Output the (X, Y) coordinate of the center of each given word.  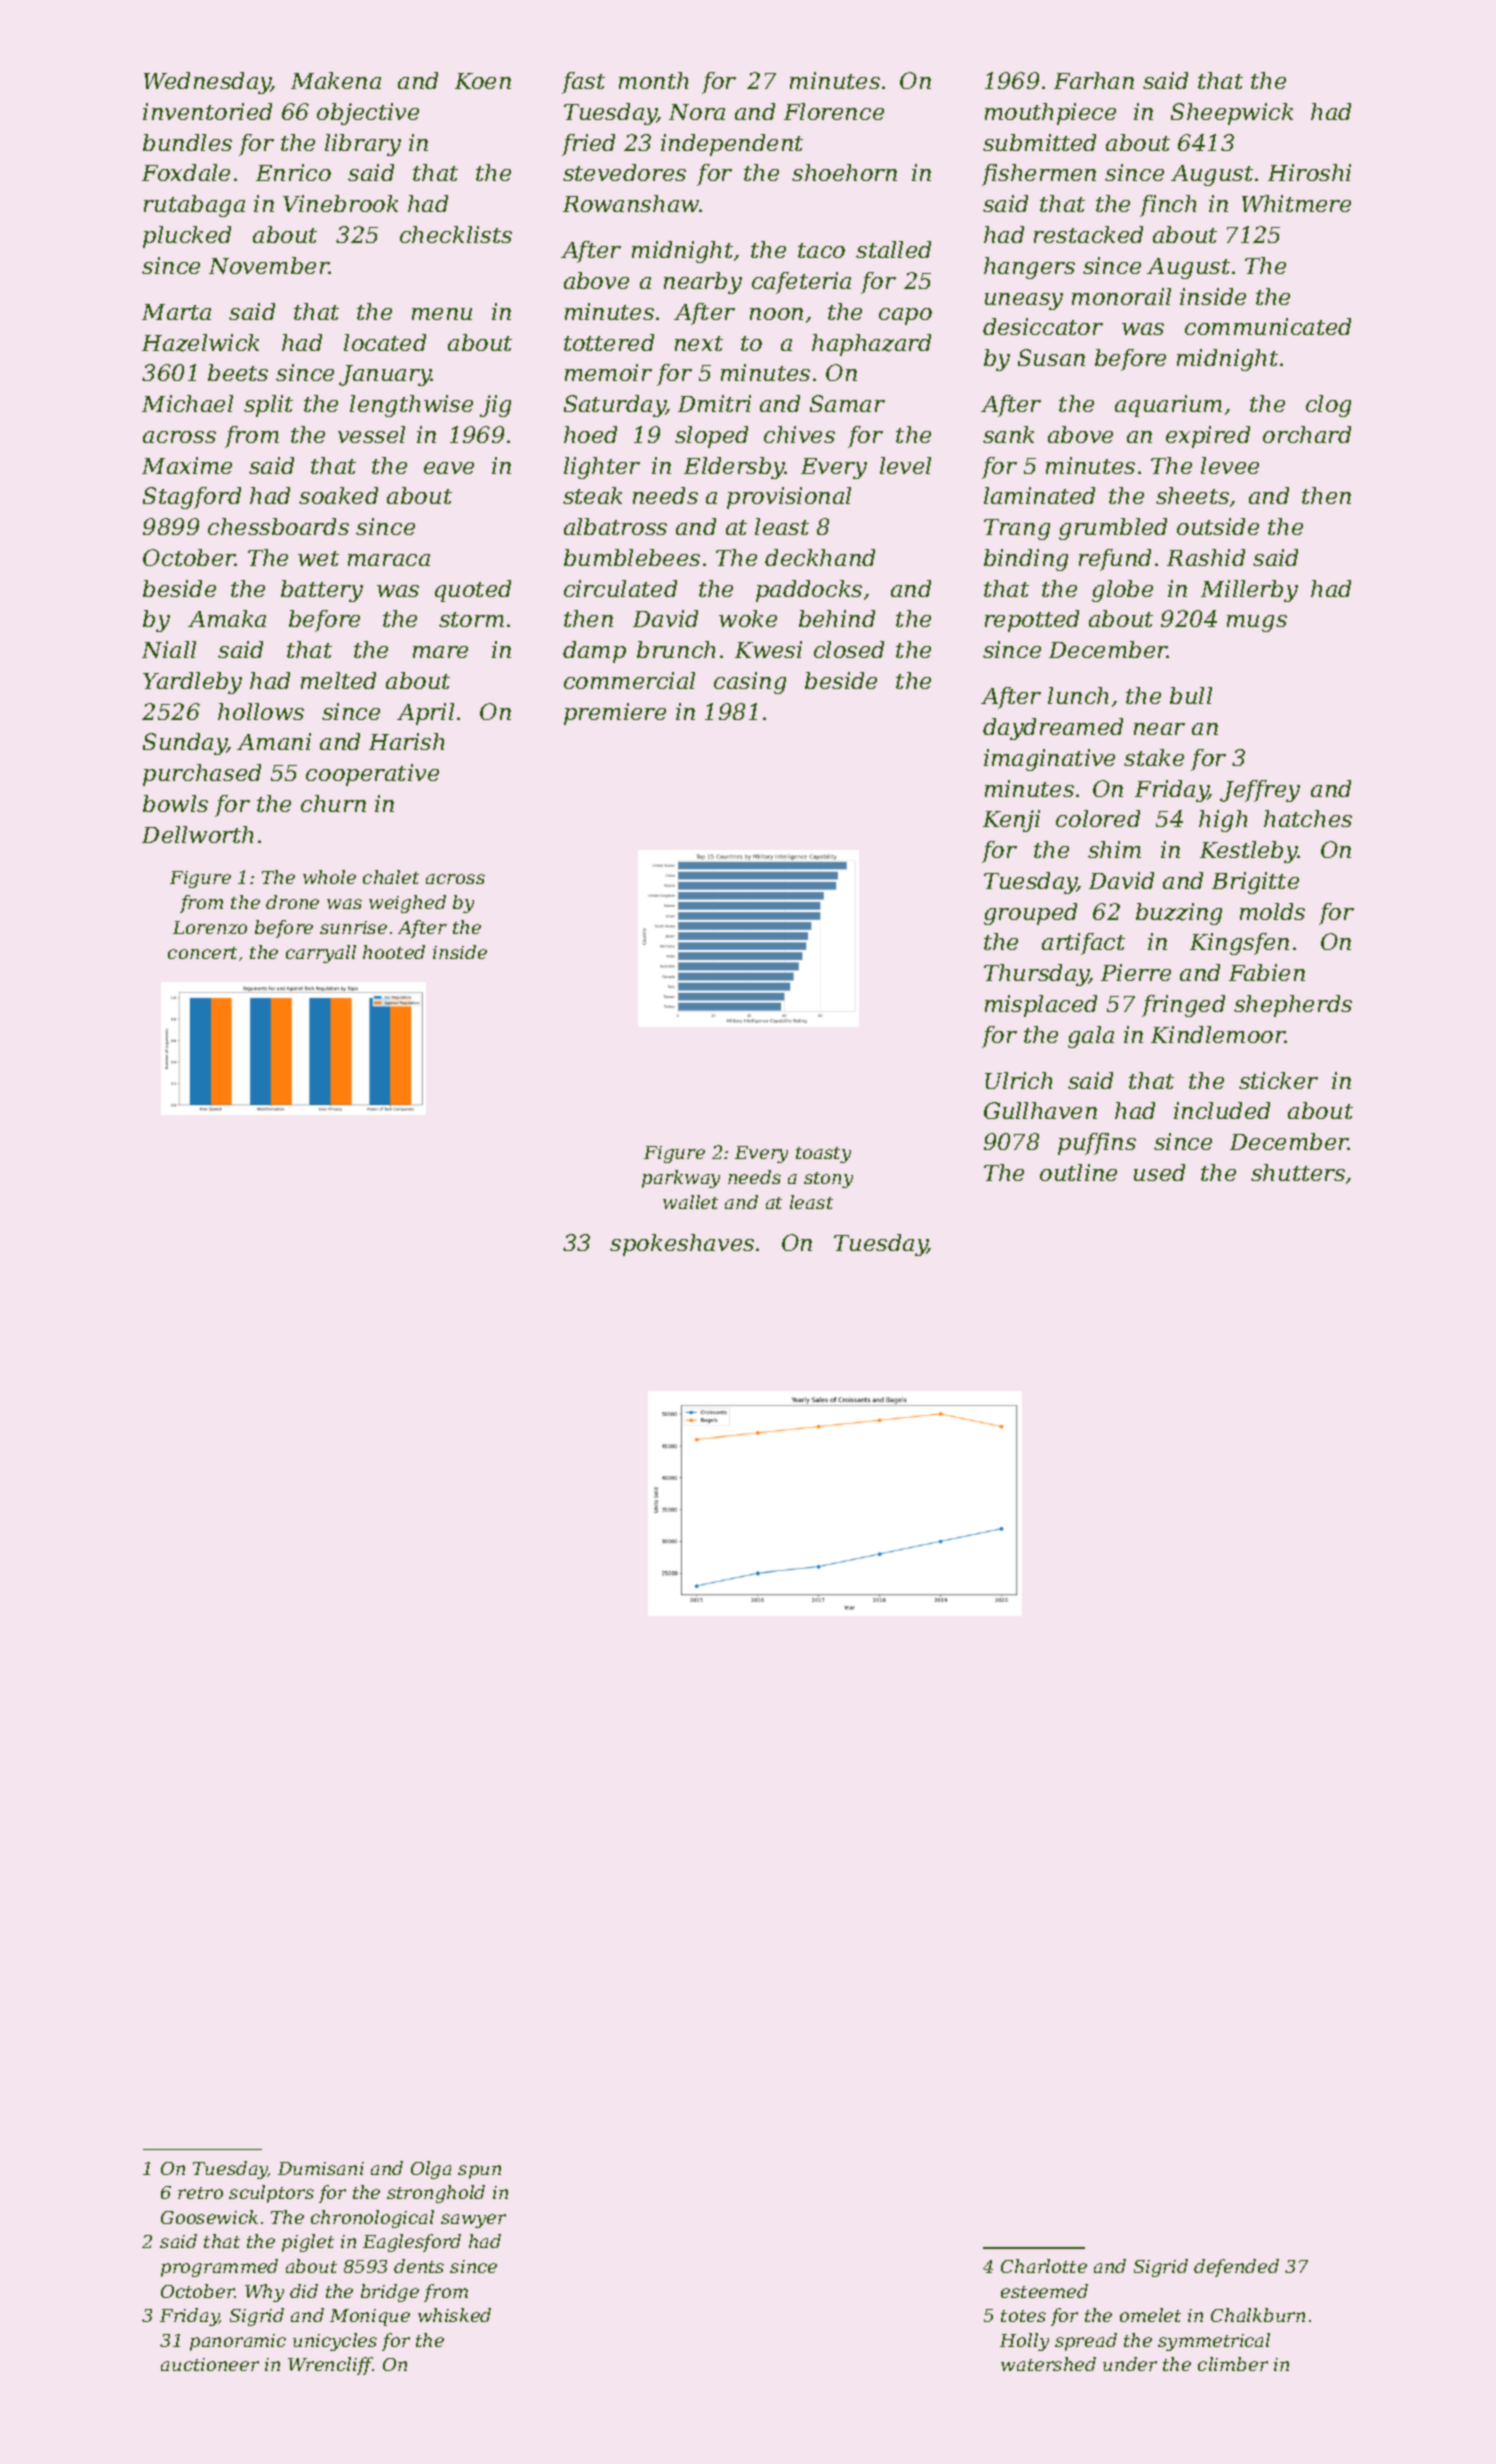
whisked (454, 2315)
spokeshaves (682, 1245)
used (1159, 1172)
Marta (176, 312)
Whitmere (1296, 203)
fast (583, 83)
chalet (391, 877)
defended (1236, 2268)
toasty (823, 1155)
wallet (690, 1202)
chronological (372, 2219)
